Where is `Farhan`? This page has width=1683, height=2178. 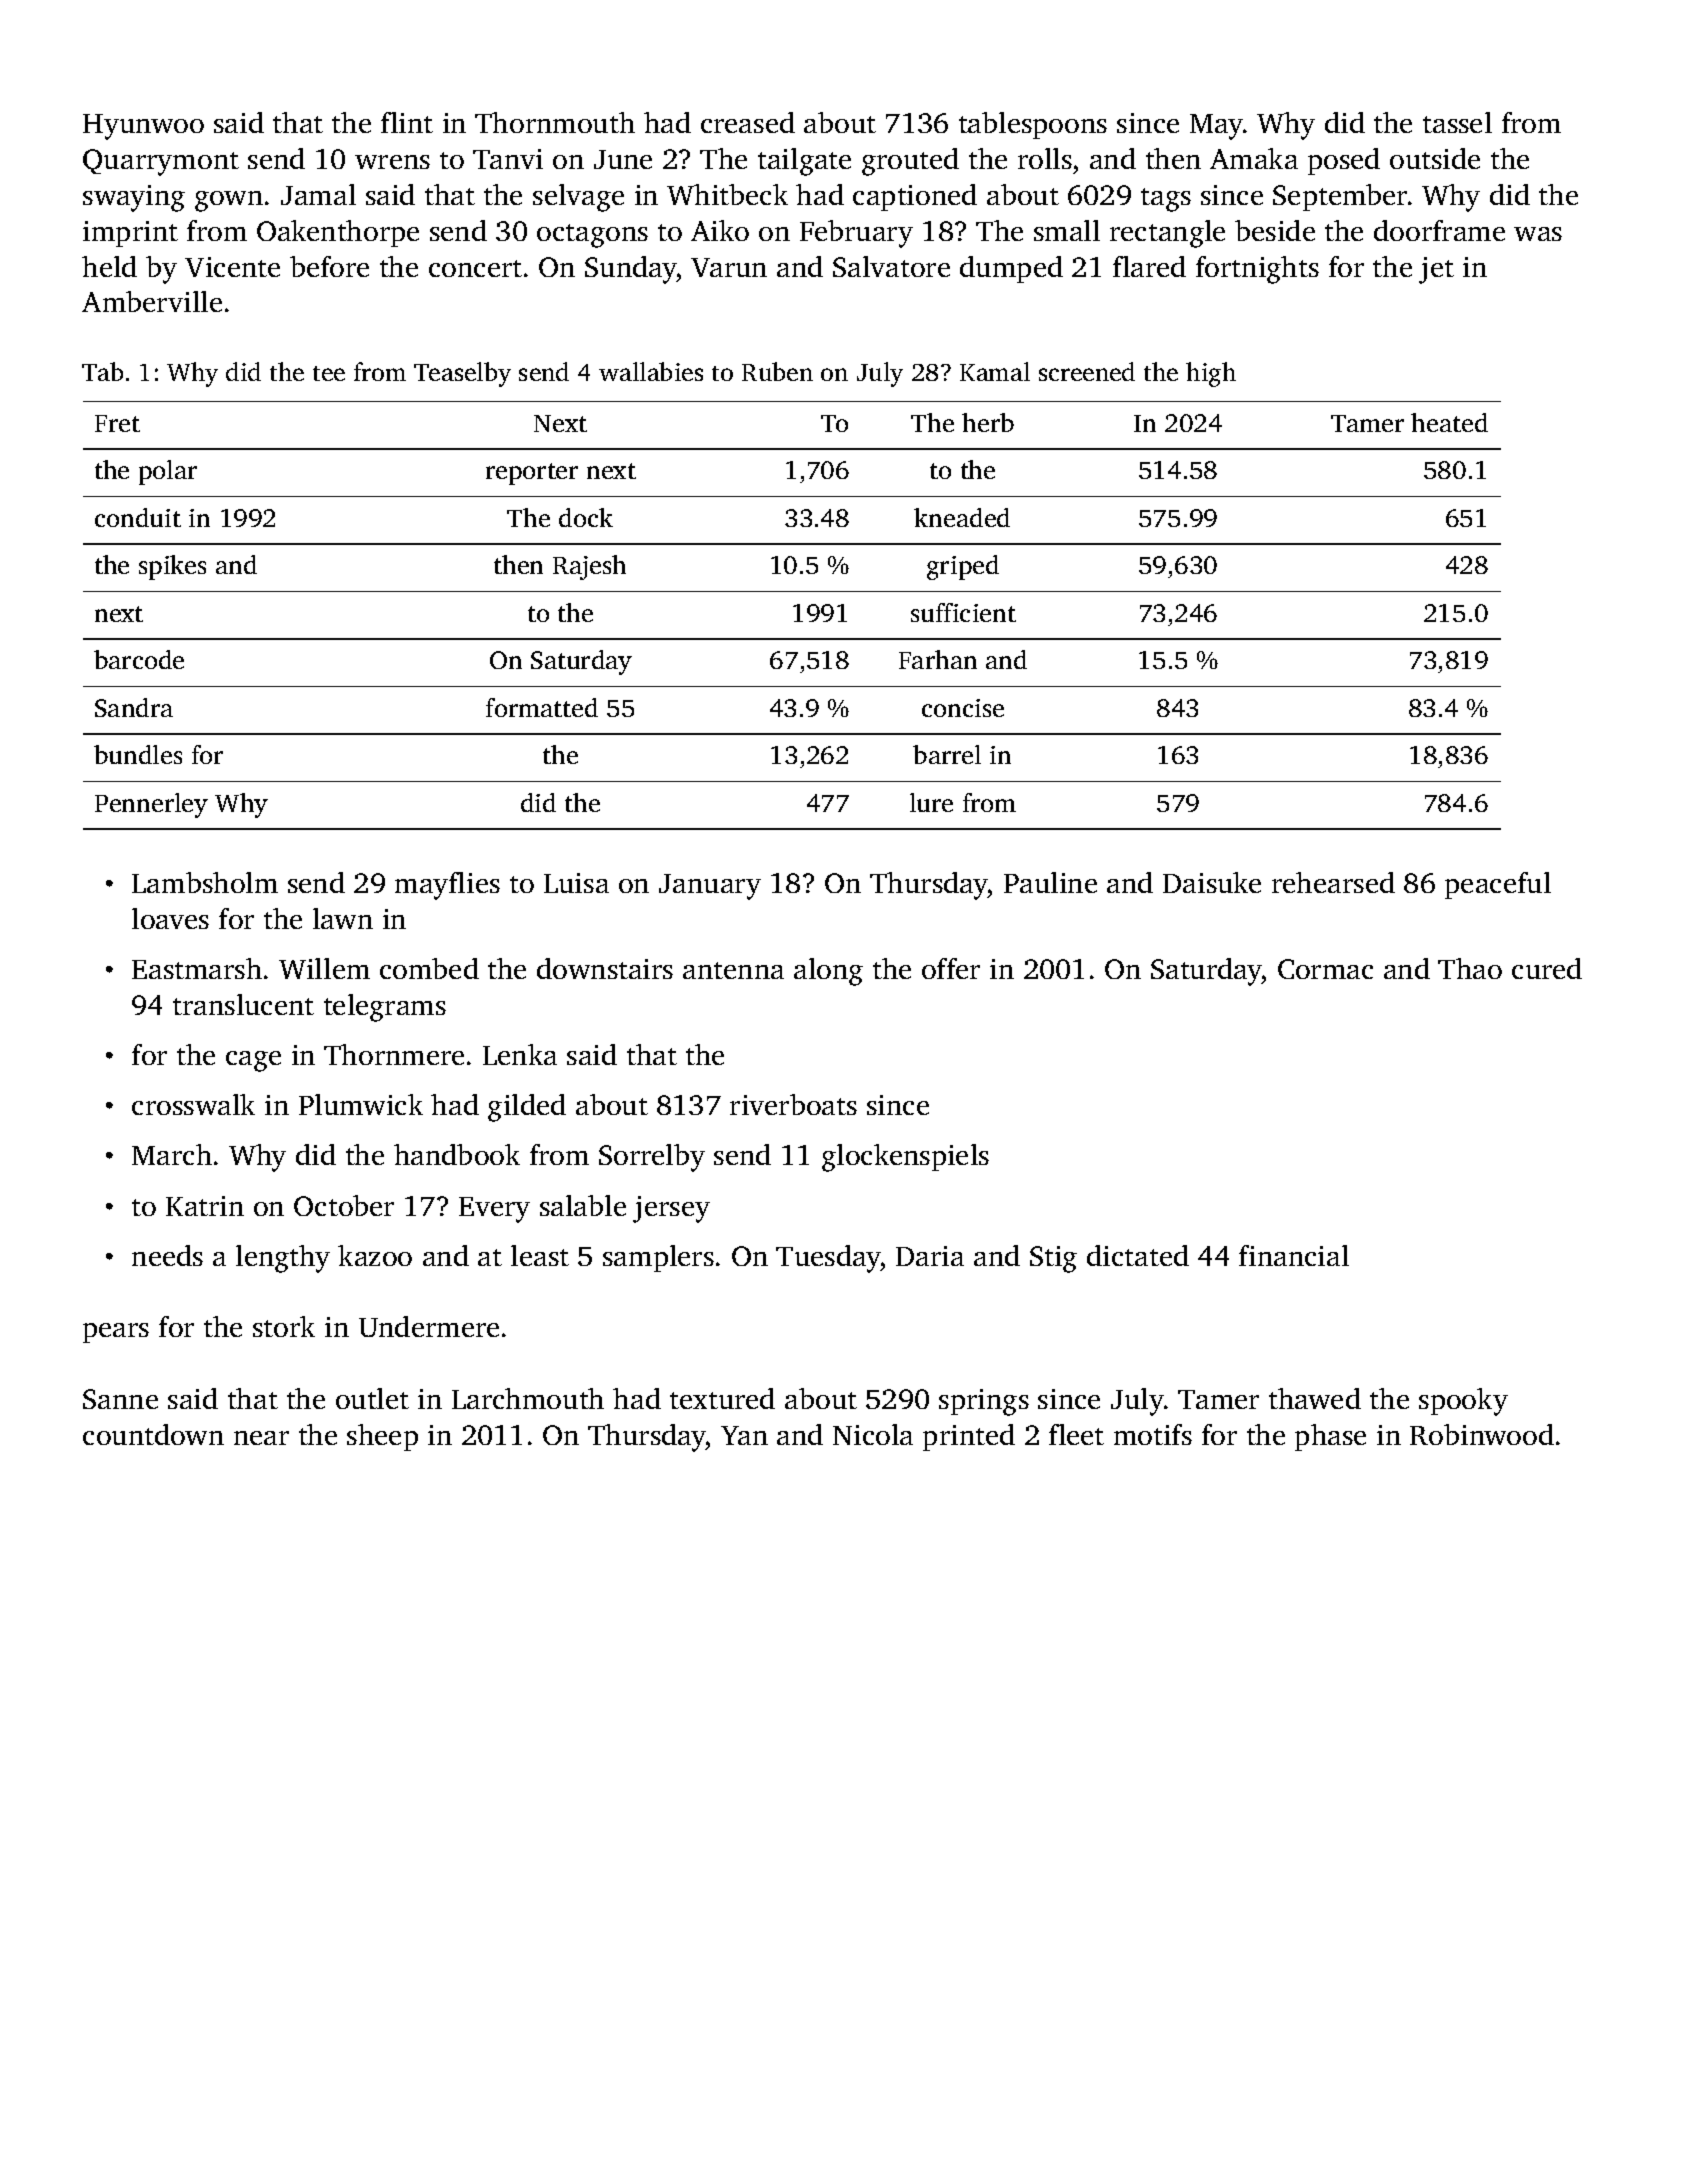 Farhan is located at coordinates (938, 659).
